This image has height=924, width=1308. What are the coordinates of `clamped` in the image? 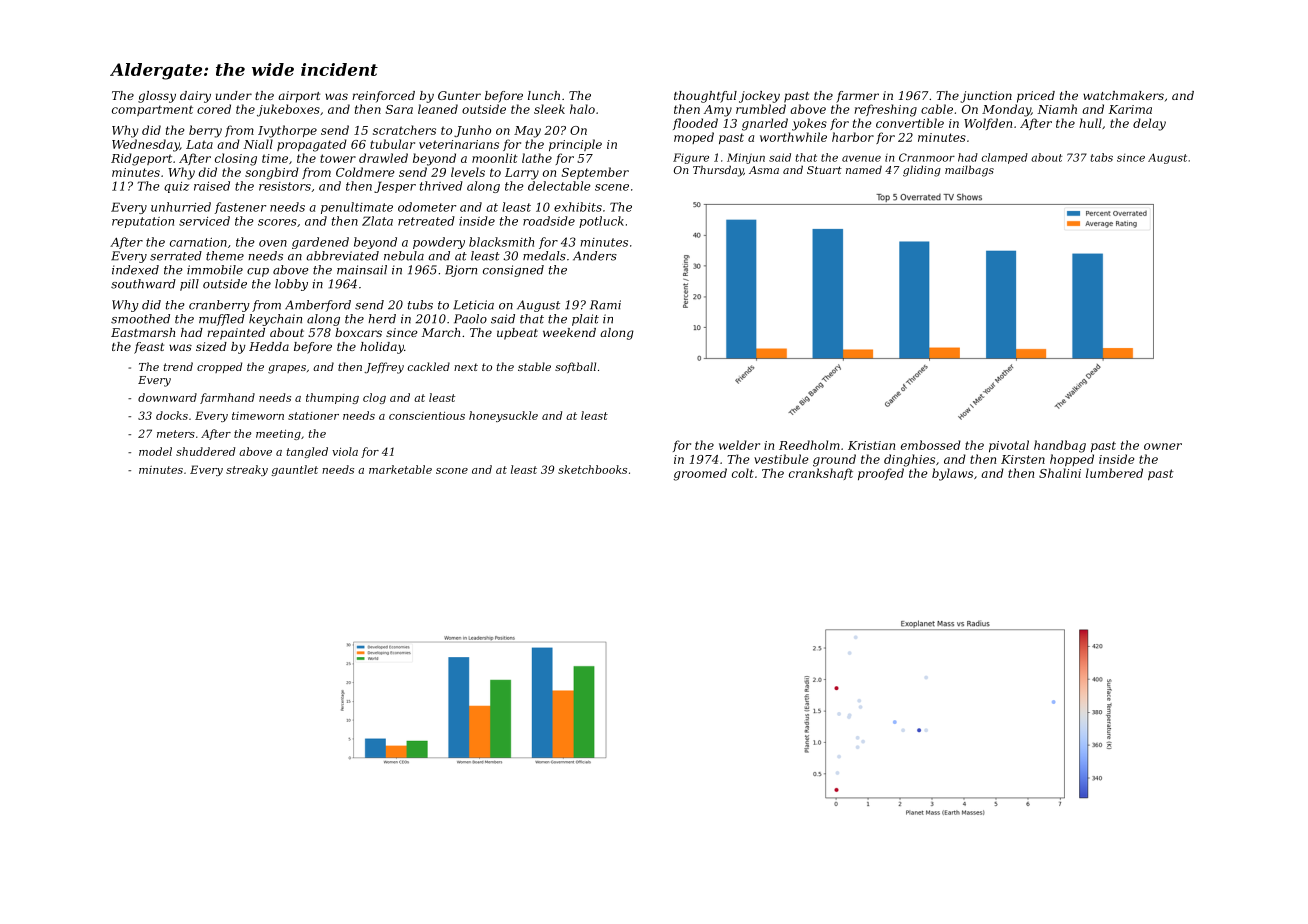 It's located at (1004, 158).
